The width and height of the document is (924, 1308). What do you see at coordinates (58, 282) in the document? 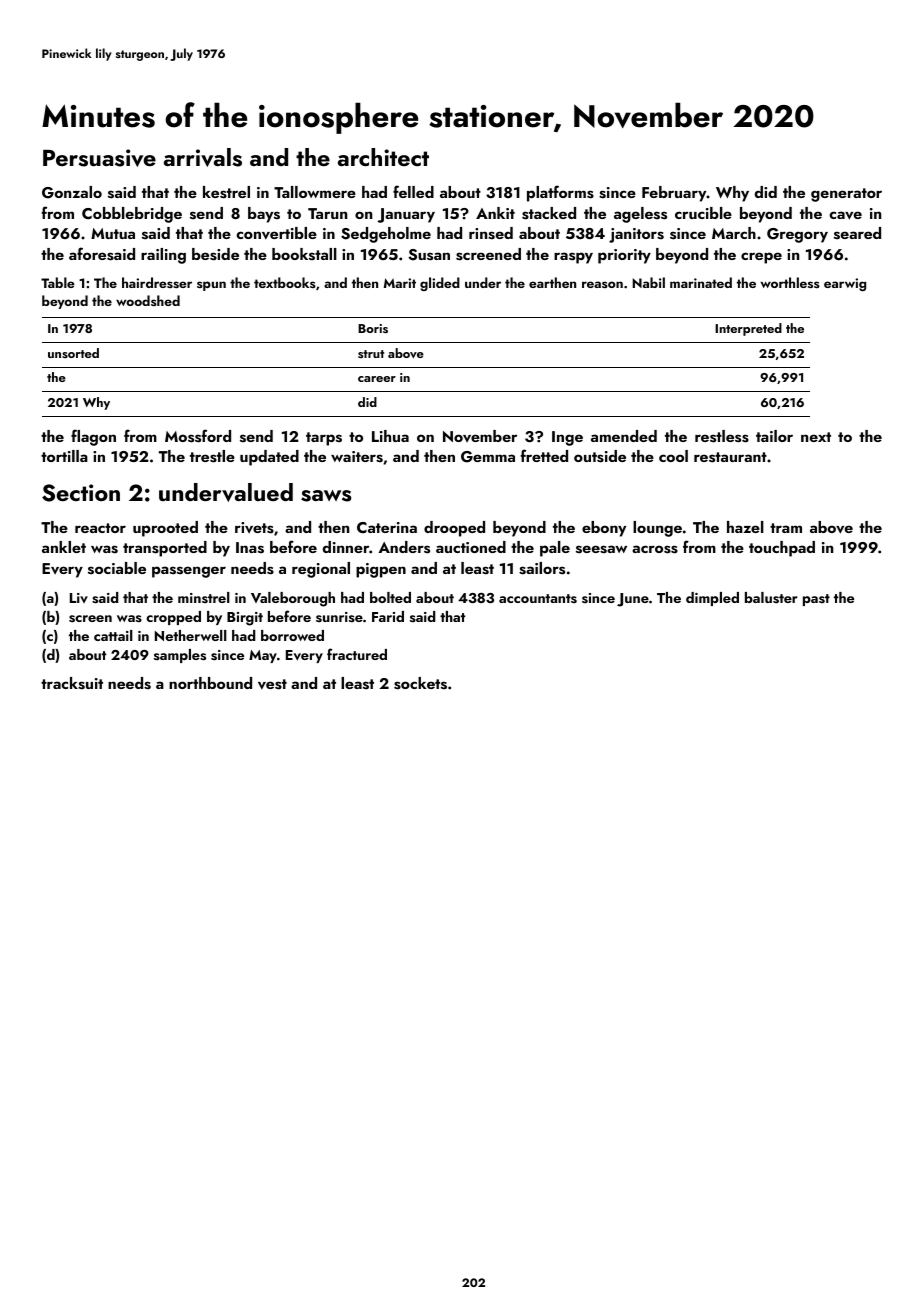
I see `Table` at bounding box center [58, 282].
